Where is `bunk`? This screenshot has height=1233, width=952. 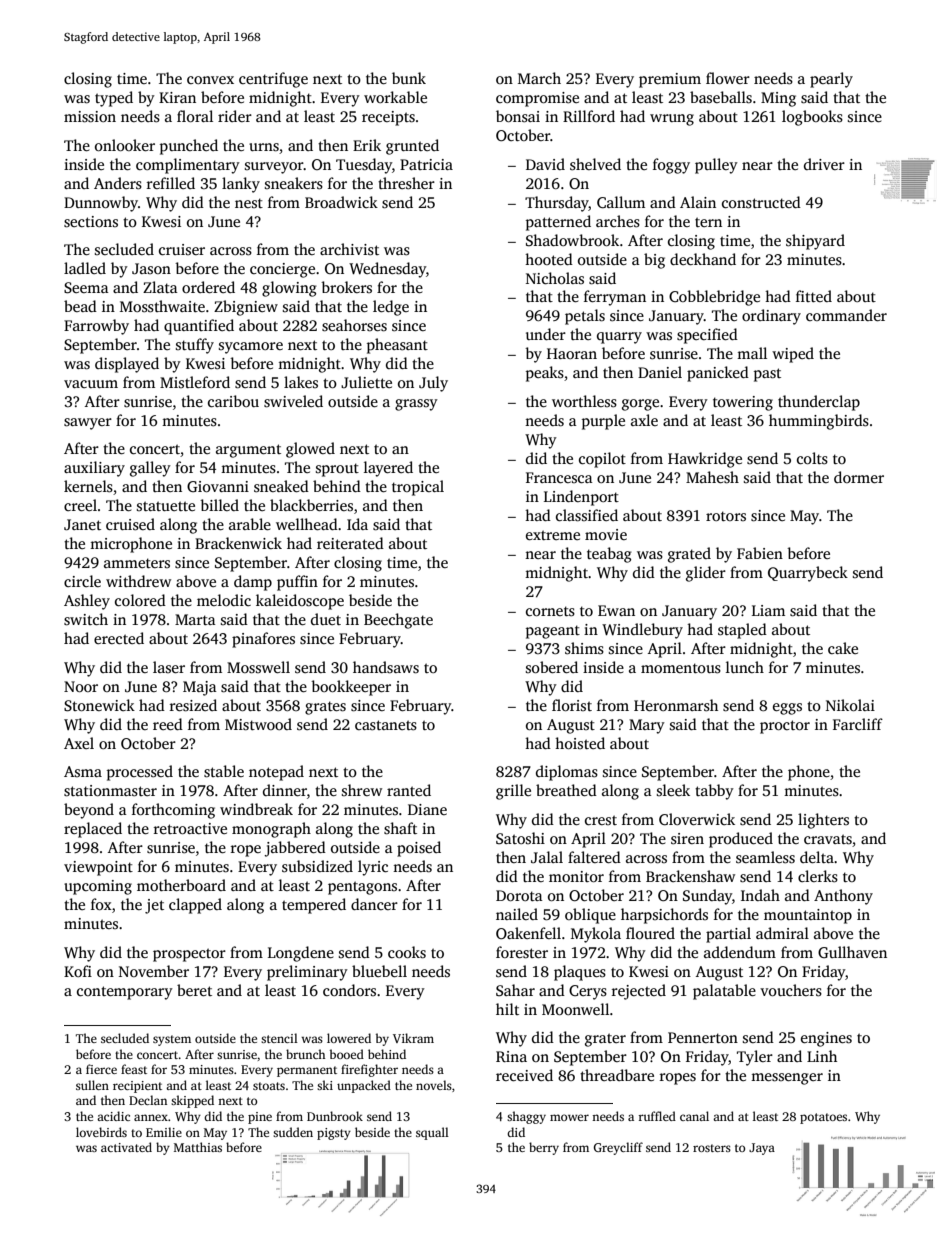 bunk is located at coordinates (409, 78).
